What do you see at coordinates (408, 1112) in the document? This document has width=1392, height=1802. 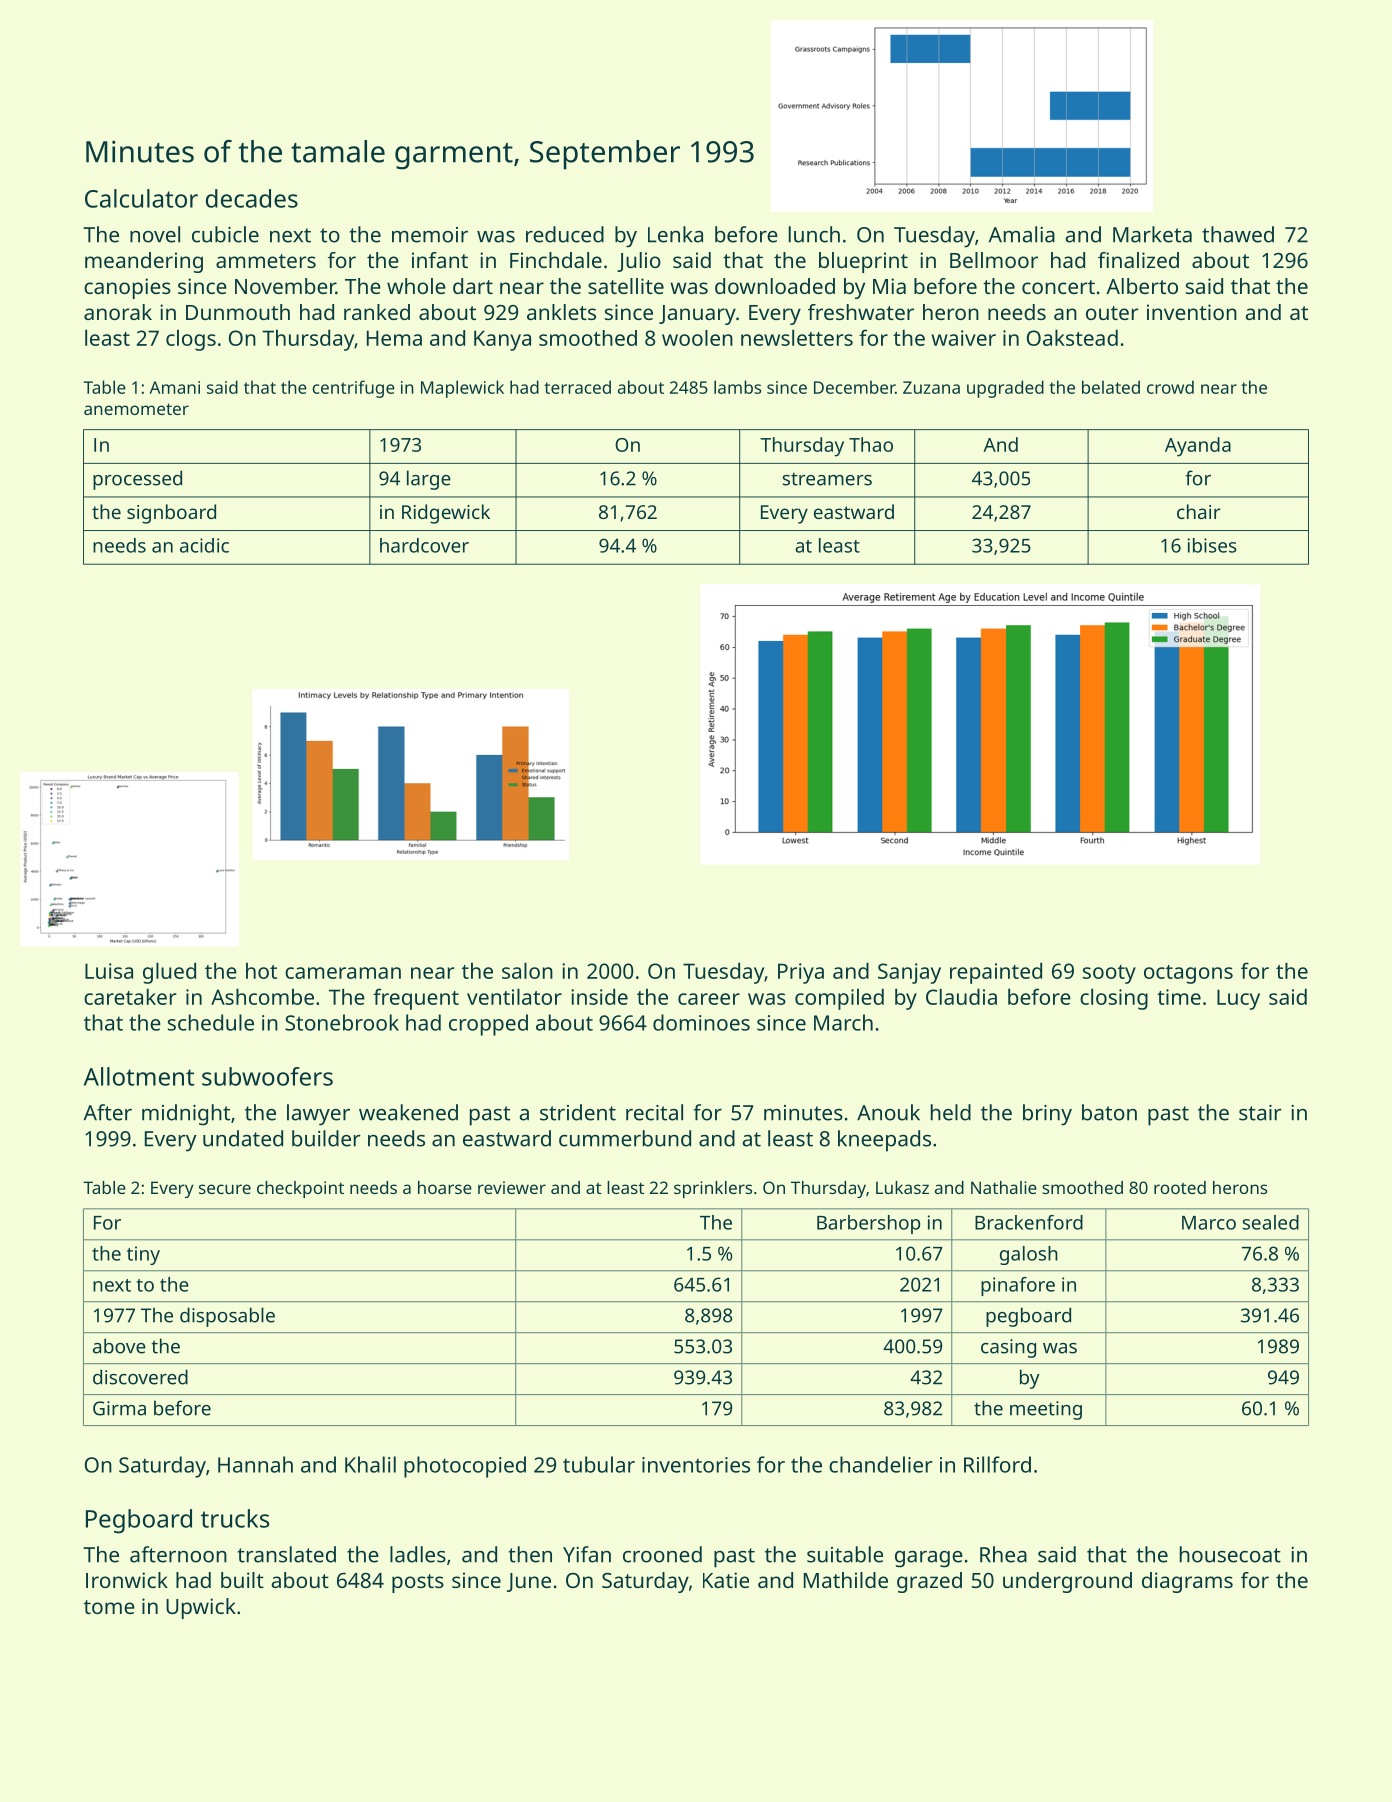 I see `weakened` at bounding box center [408, 1112].
